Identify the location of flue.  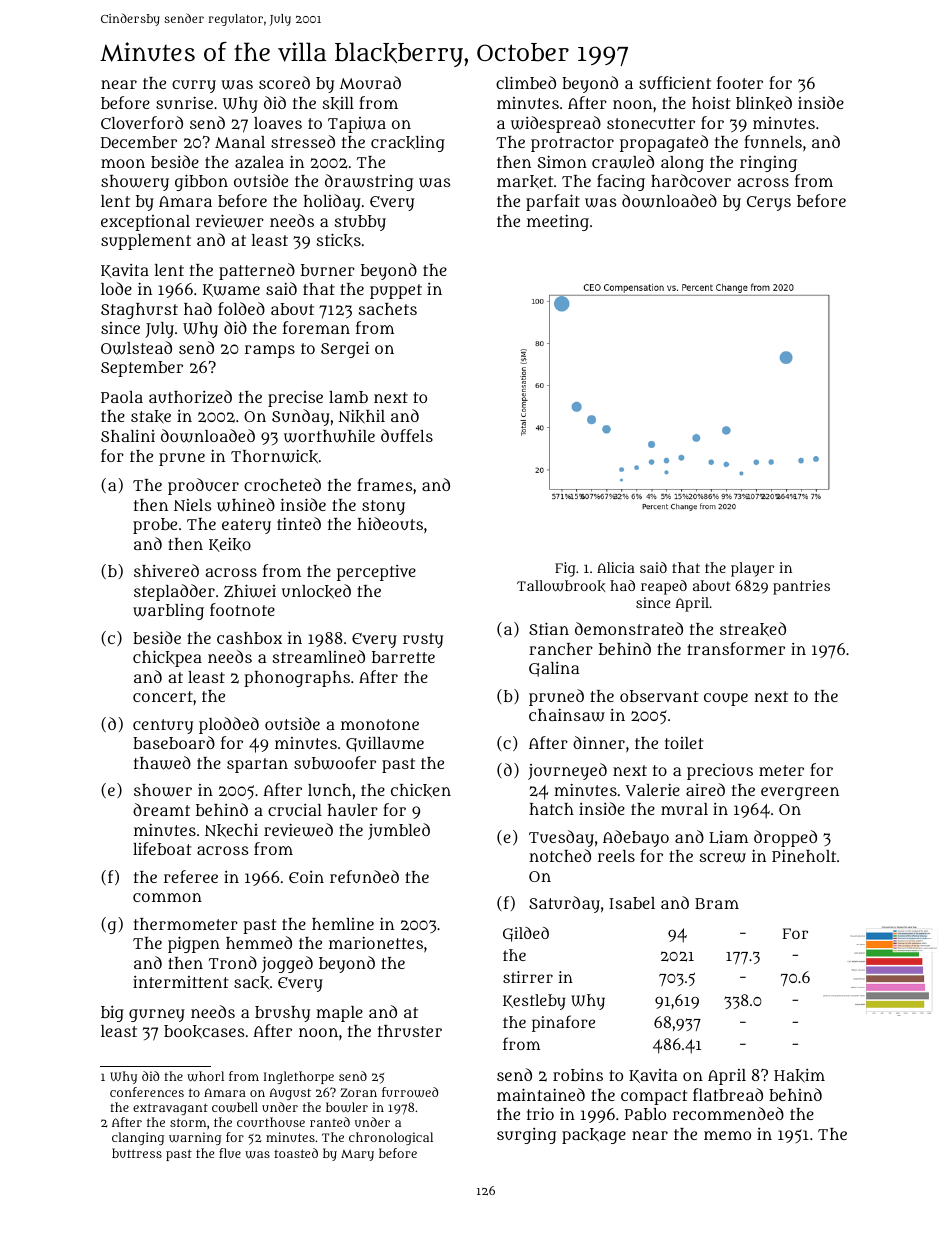
(230, 1153).
